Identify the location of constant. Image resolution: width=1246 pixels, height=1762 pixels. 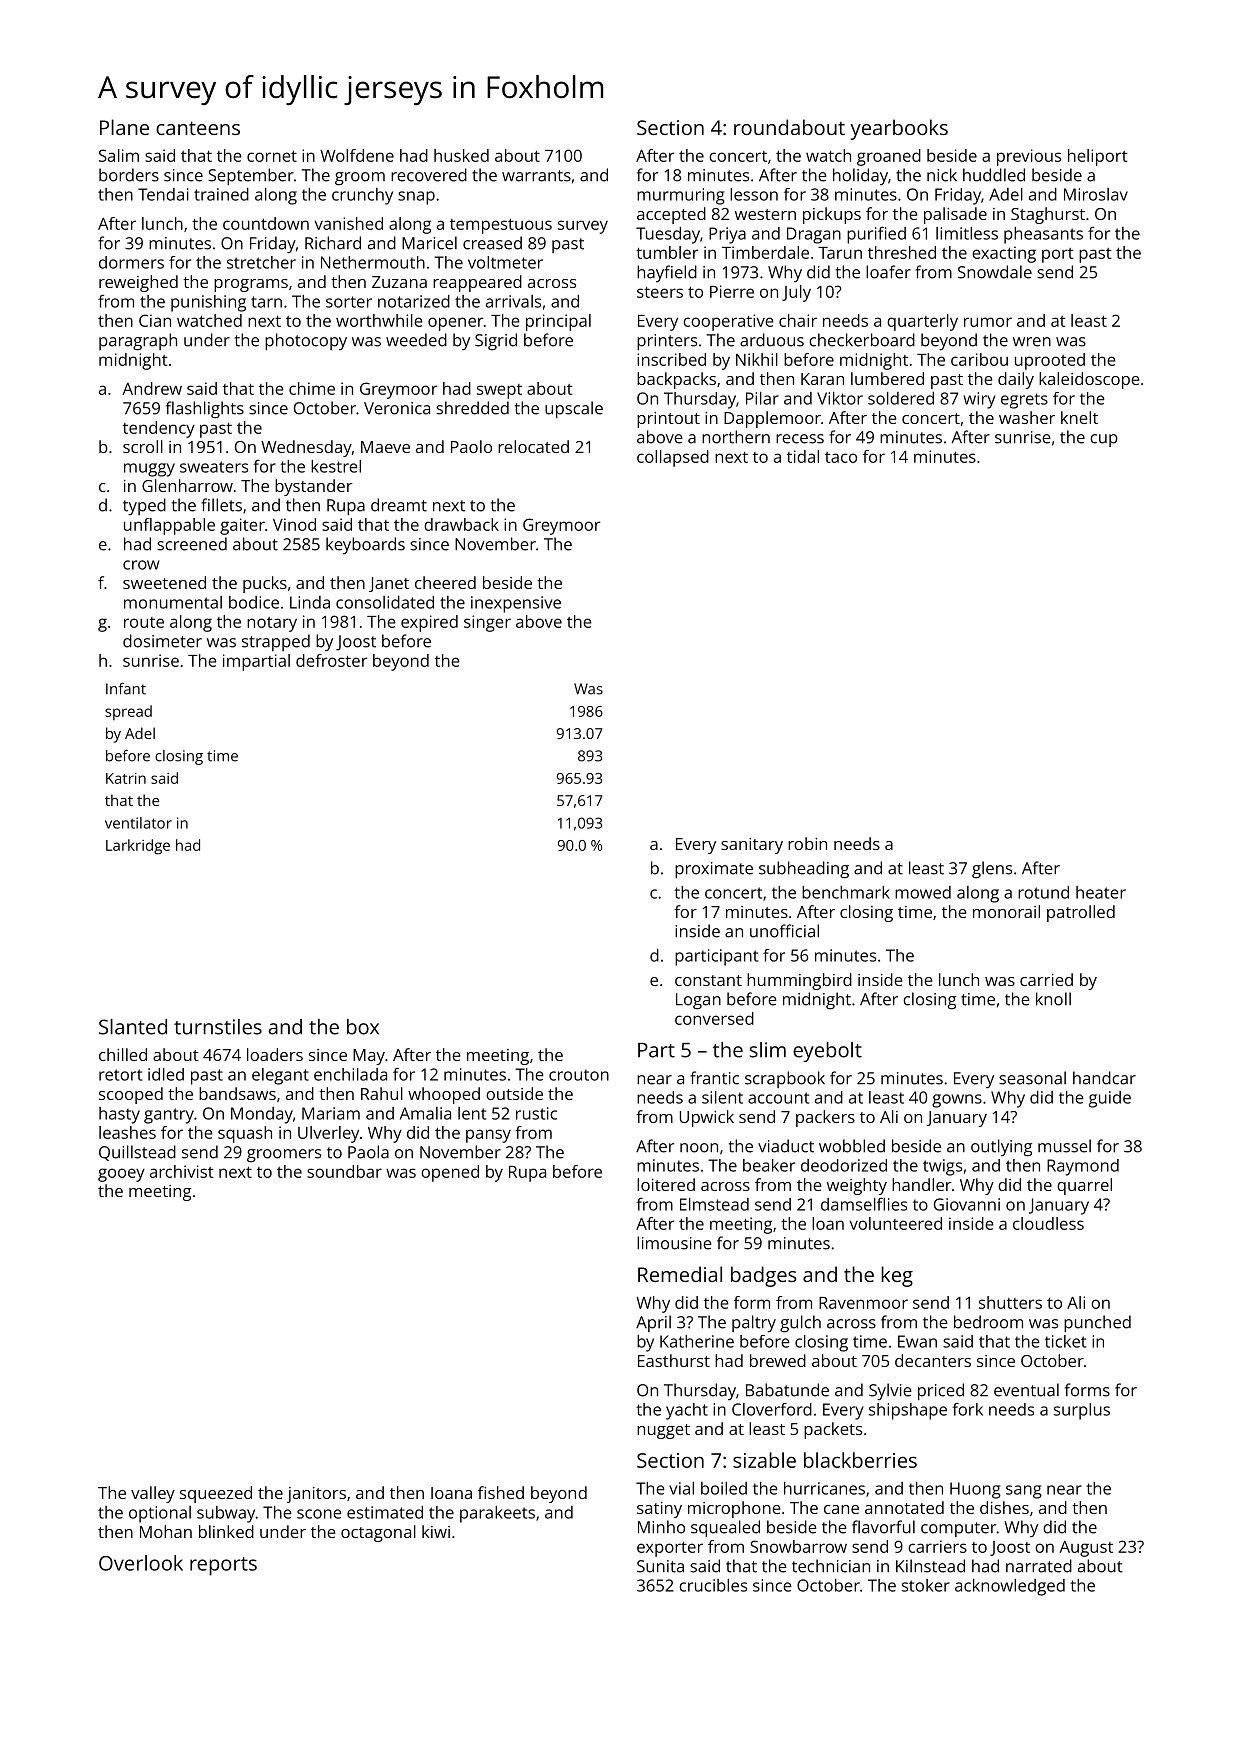
(708, 980).
